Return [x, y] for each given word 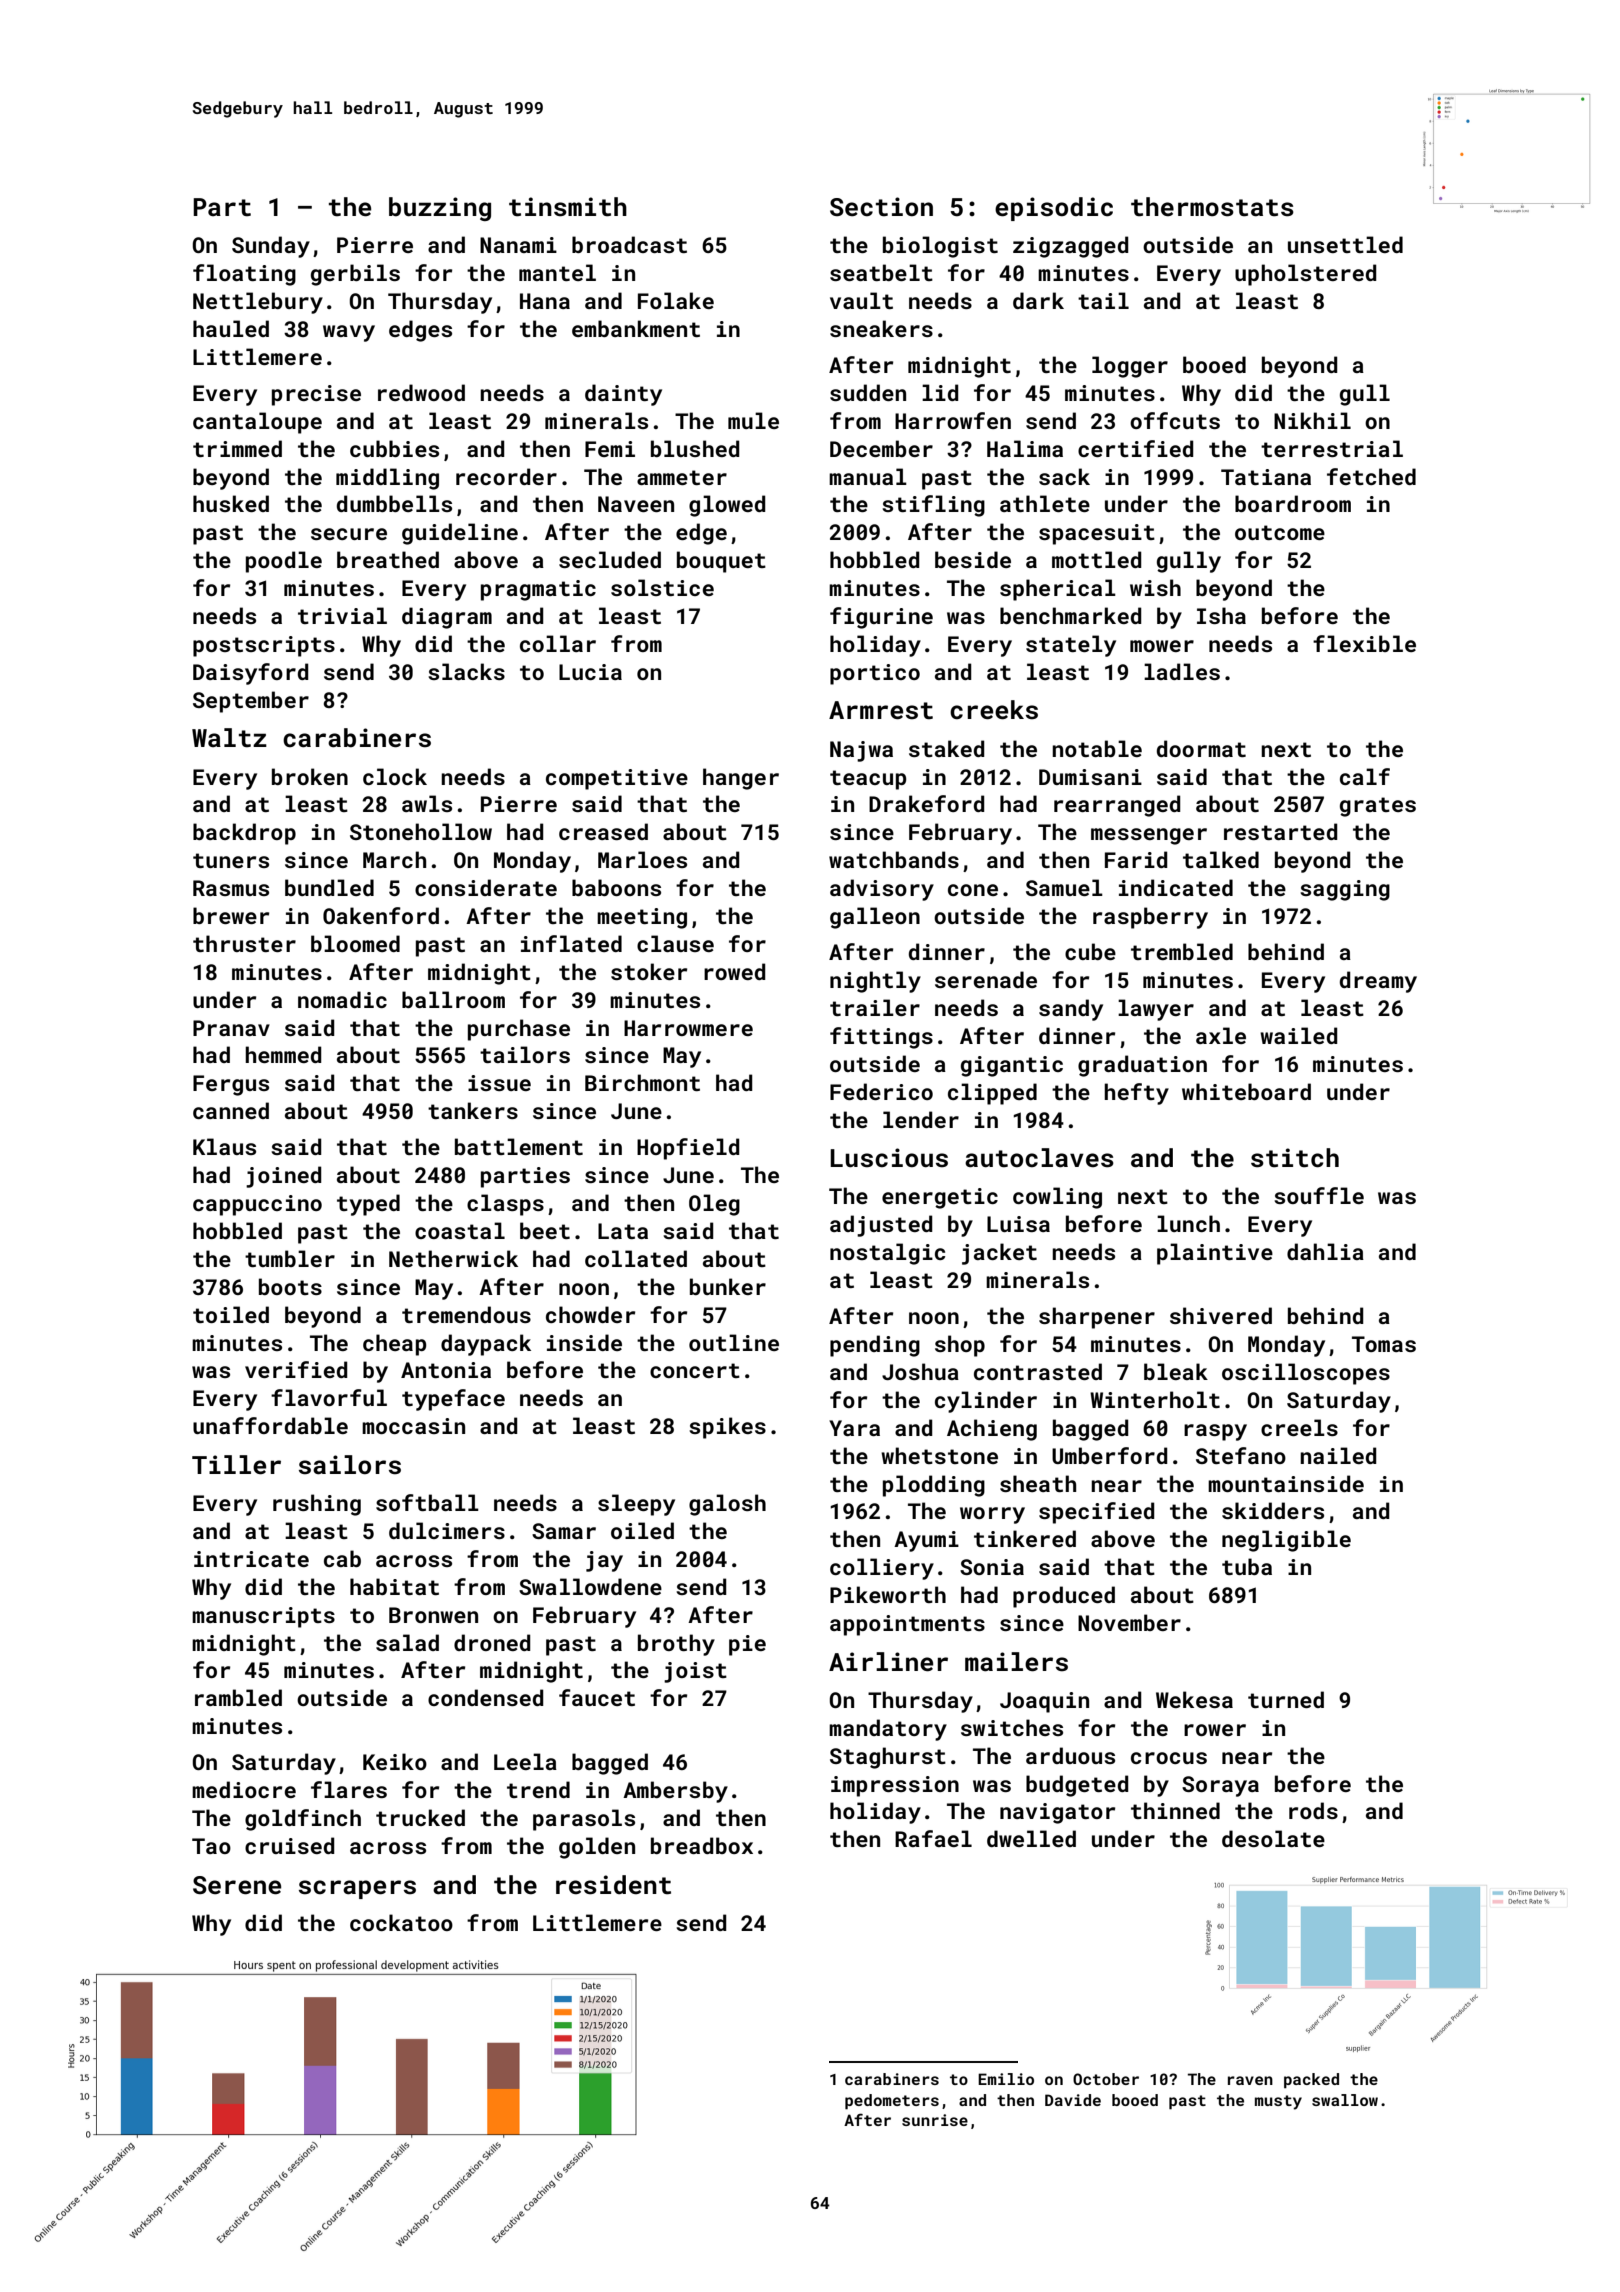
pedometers [892, 2102]
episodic [1054, 209]
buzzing [440, 209]
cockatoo [401, 1922]
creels [1299, 1427]
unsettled [1345, 244]
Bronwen [433, 1615]
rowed [735, 971]
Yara [854, 1428]
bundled [329, 887]
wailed [1299, 1035]
